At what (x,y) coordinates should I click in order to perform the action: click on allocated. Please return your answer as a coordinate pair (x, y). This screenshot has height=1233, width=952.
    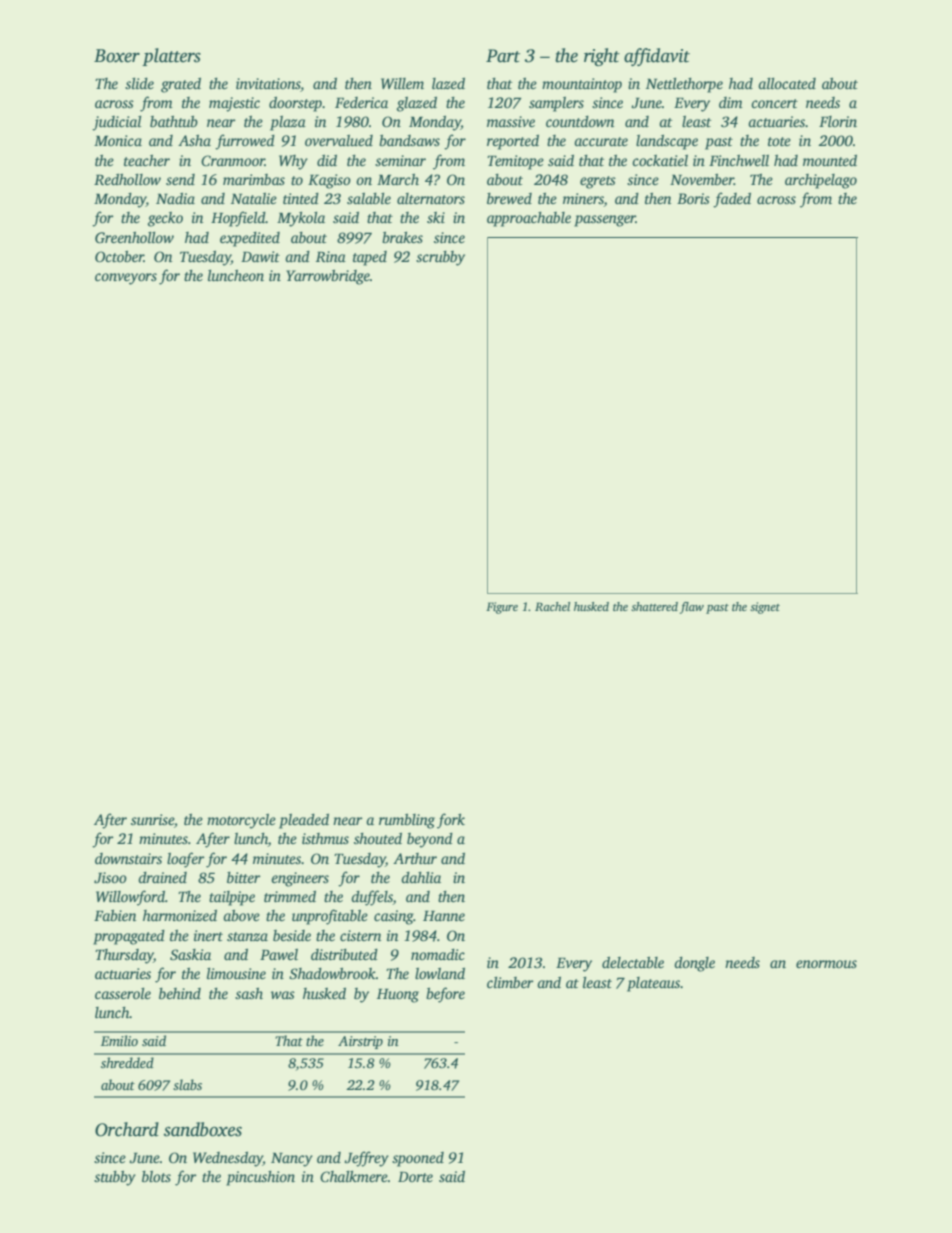
    Looking at the image, I should click on (787, 83).
